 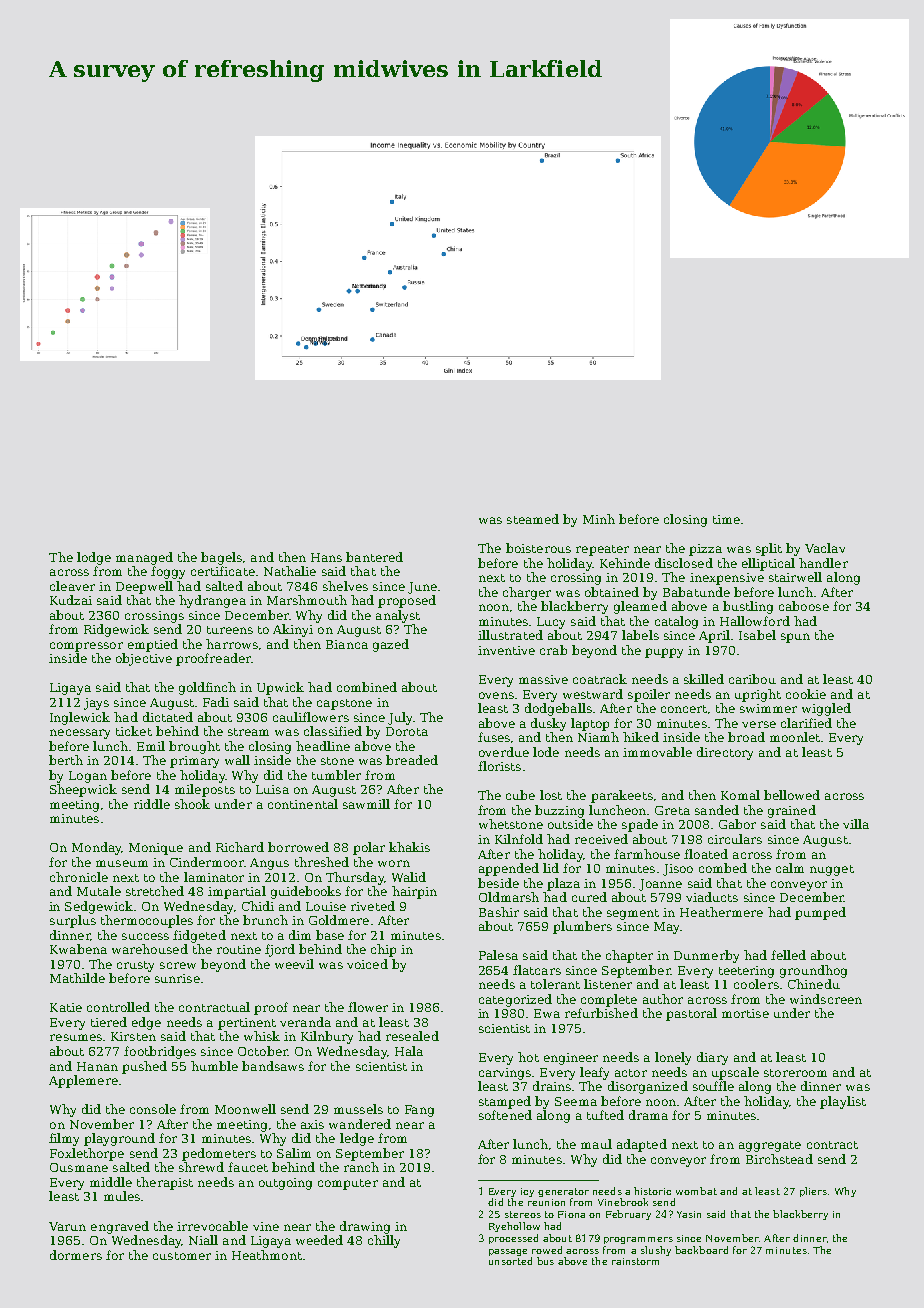 I want to click on mortise, so click(x=745, y=1013).
